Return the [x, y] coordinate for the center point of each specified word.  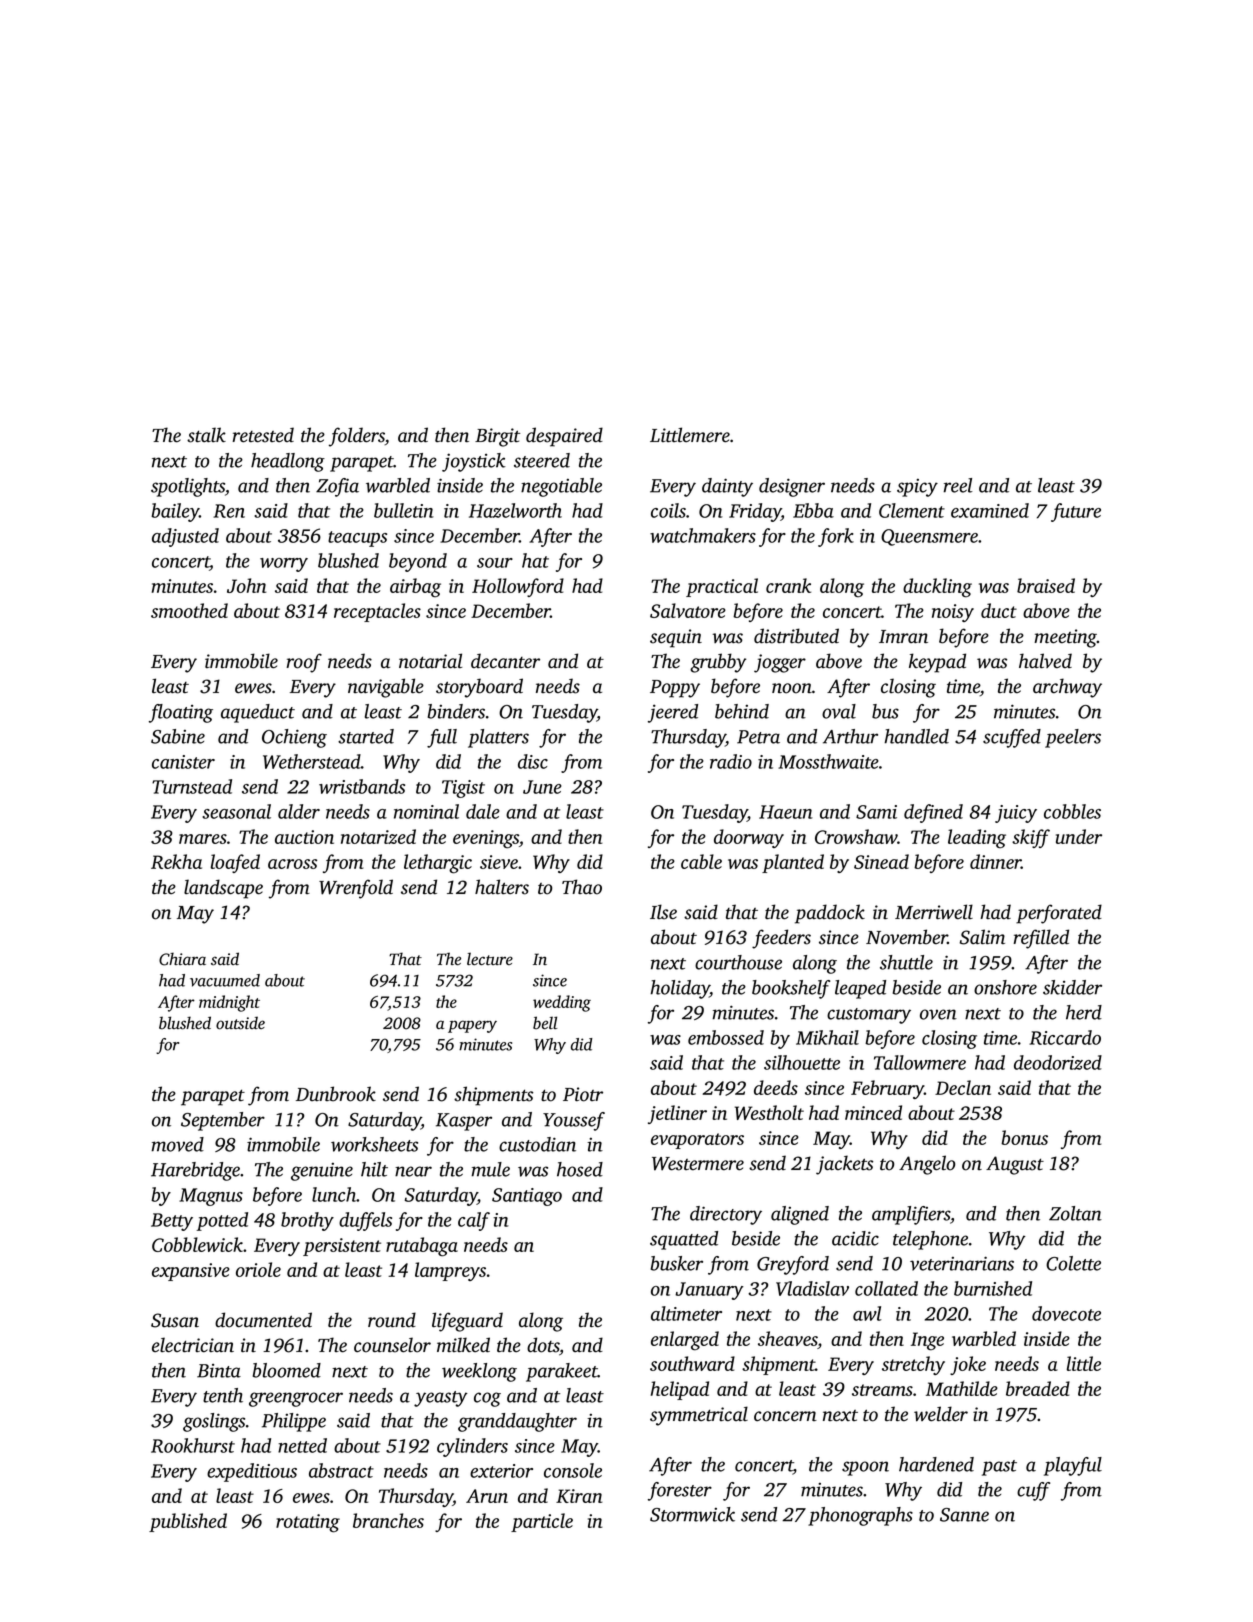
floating [181, 713]
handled [916, 736]
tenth [223, 1395]
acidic [855, 1238]
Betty [172, 1222]
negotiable [561, 487]
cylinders [472, 1447]
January [709, 1291]
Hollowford [518, 587]
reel [958, 485]
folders [357, 437]
